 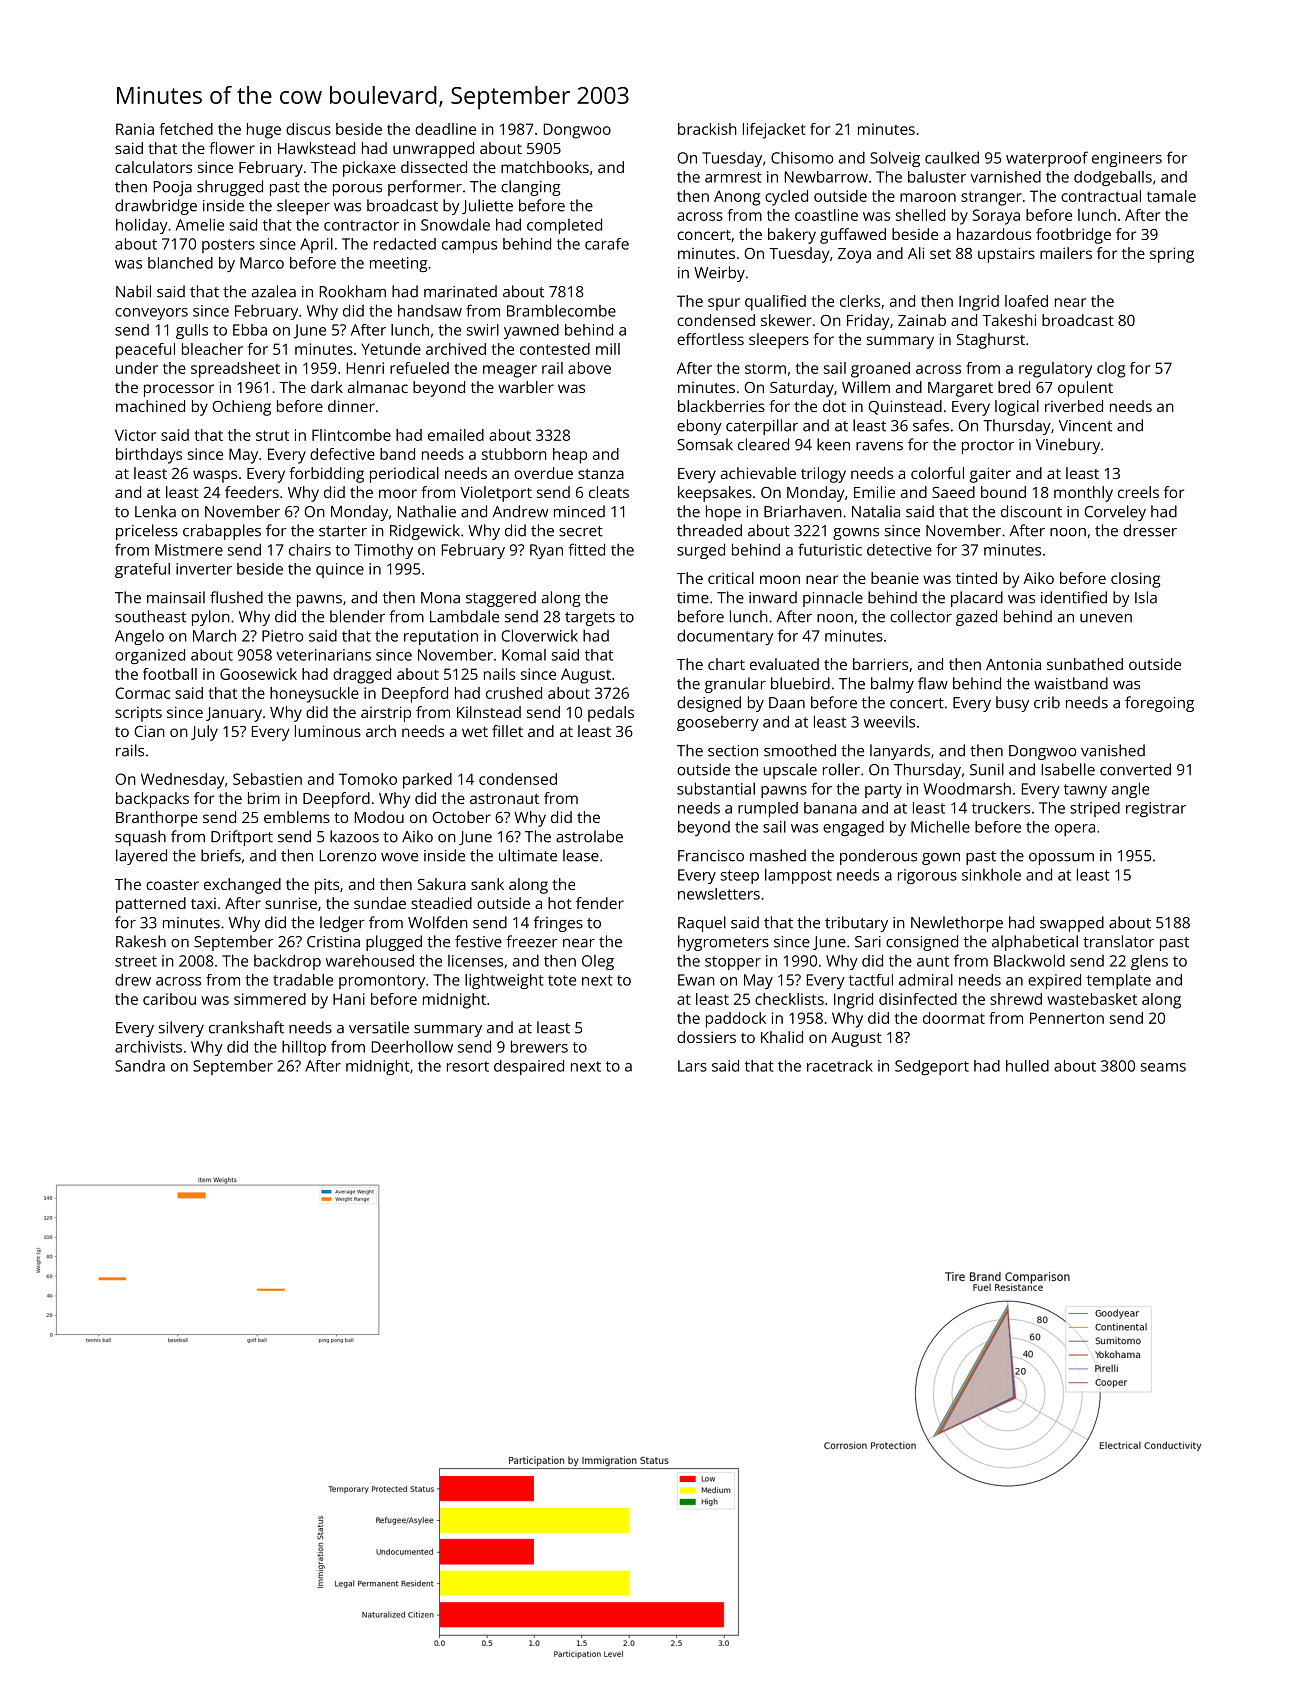 I want to click on Ebba, so click(x=250, y=330).
